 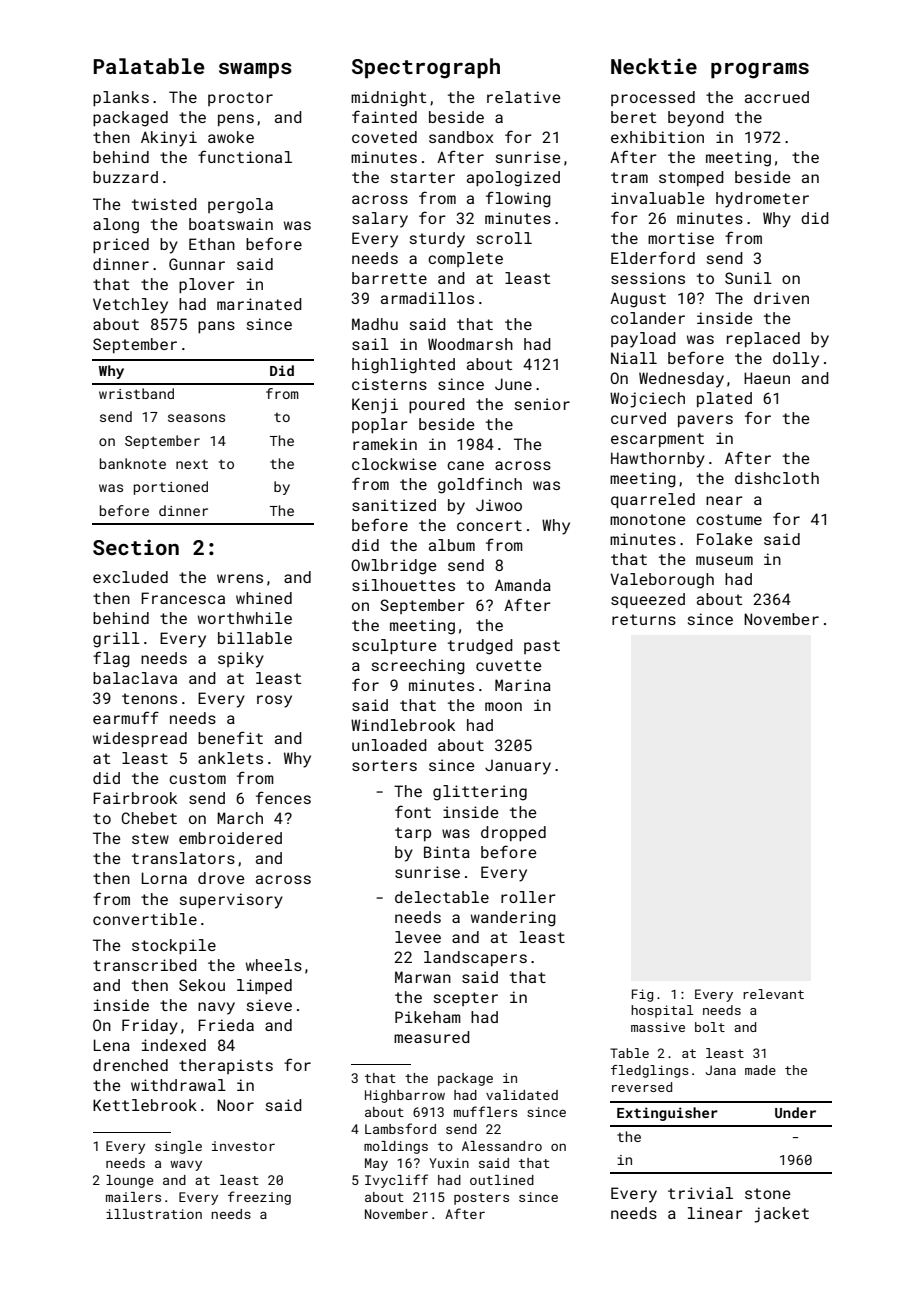 What do you see at coordinates (255, 638) in the page?
I see `billable` at bounding box center [255, 638].
